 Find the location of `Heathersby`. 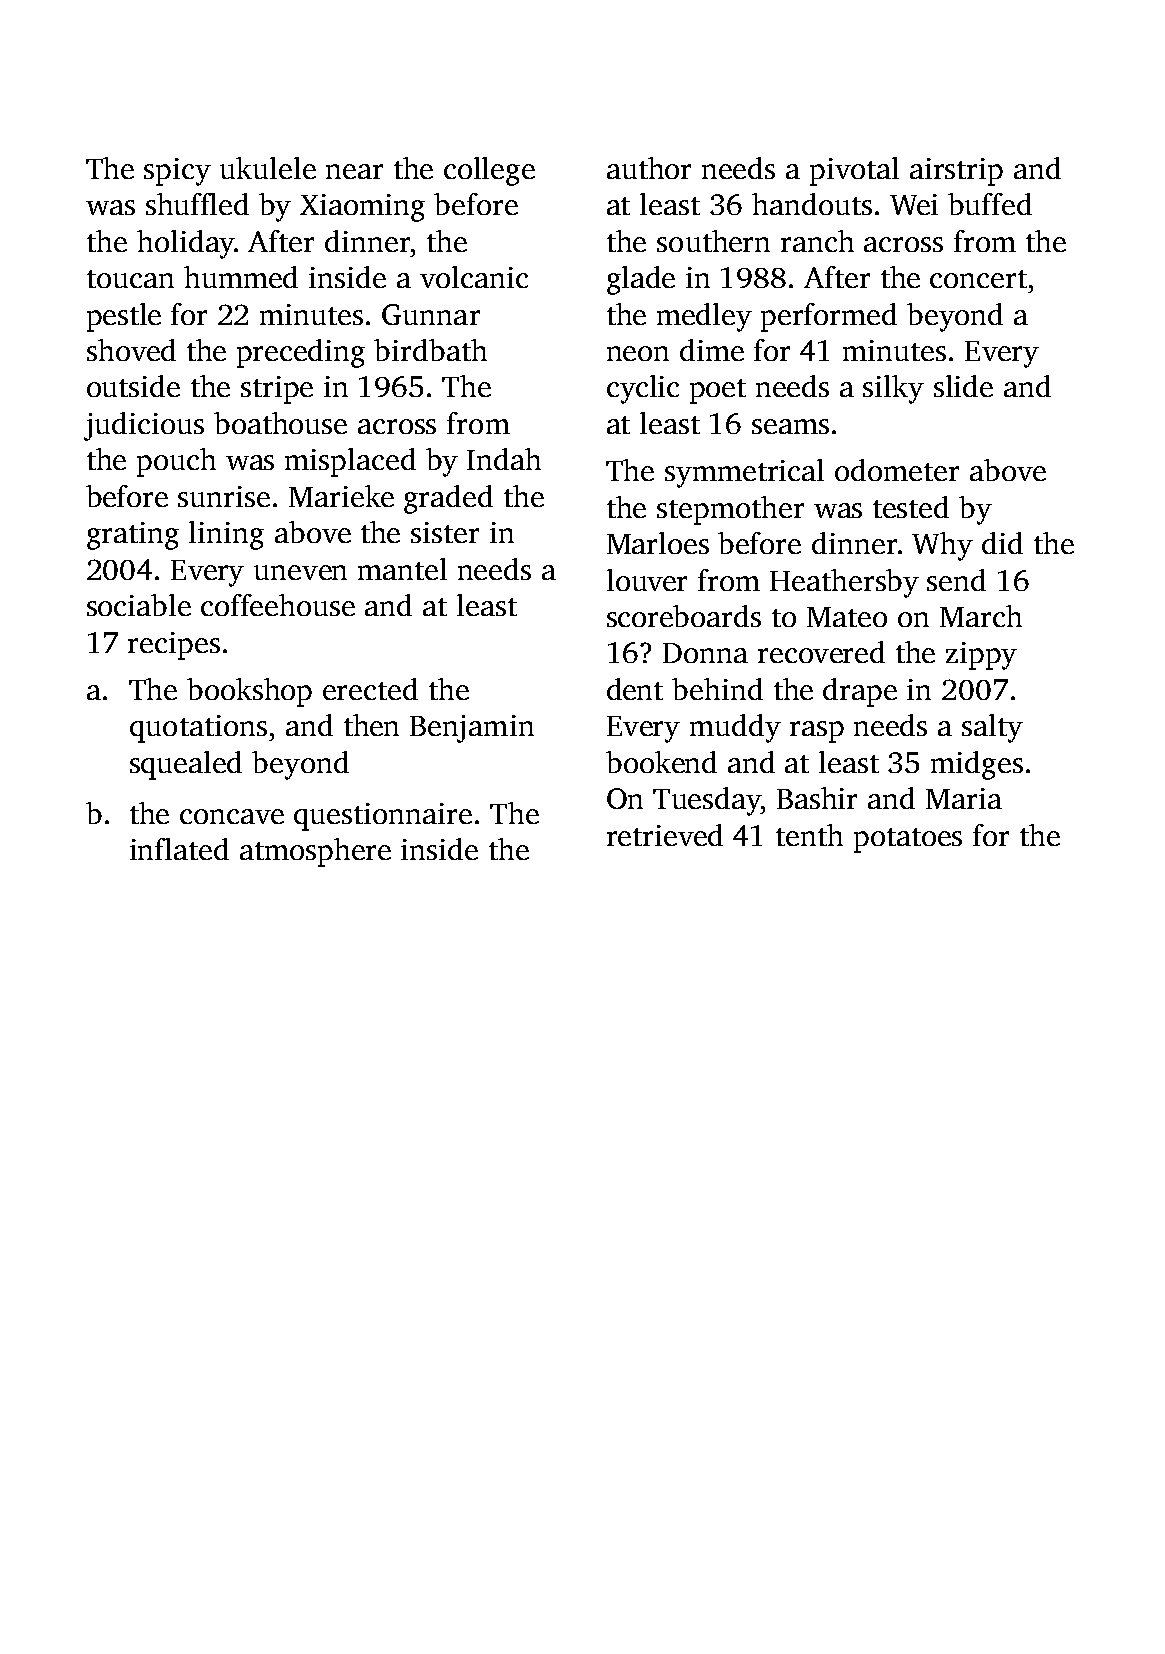

Heathersby is located at coordinates (844, 583).
